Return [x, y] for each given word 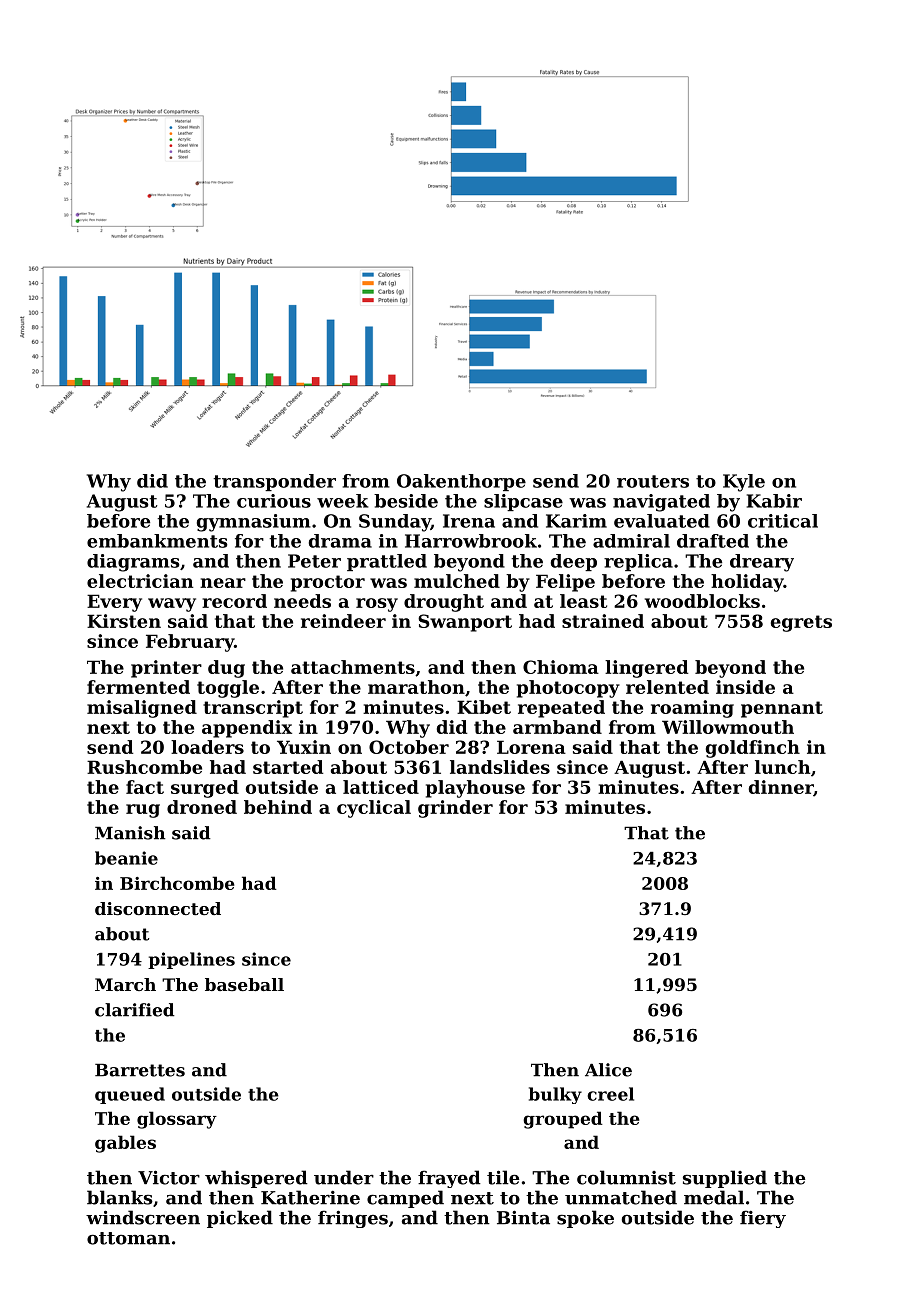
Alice [608, 1070]
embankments [157, 541]
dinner [781, 788]
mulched [457, 581]
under [344, 1177]
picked [240, 1219]
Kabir [774, 501]
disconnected [158, 908]
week [342, 501]
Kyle [744, 483]
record [234, 601]
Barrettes [140, 1070]
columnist [626, 1177]
